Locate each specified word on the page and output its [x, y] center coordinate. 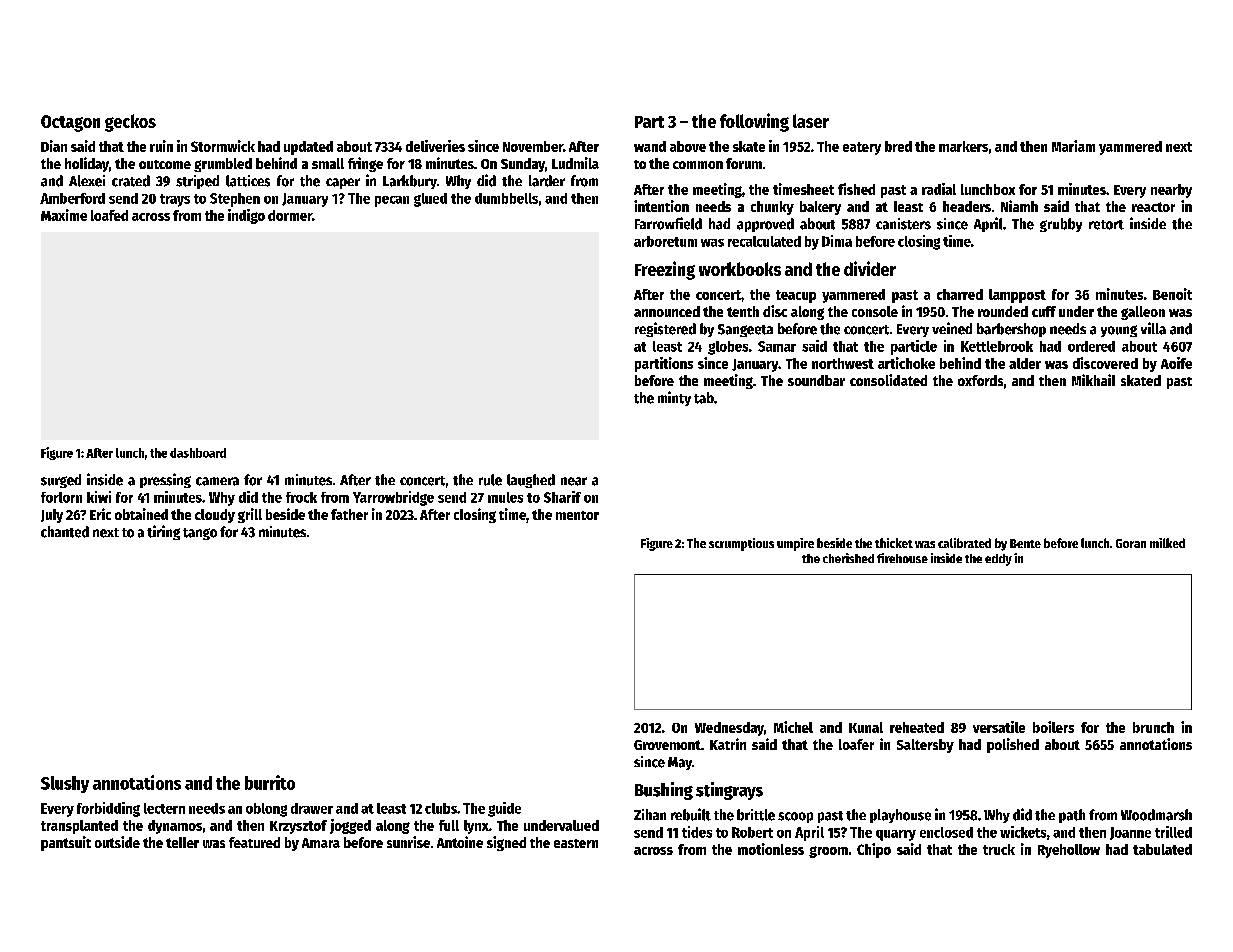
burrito [270, 782]
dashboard [198, 453]
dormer [290, 215]
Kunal [866, 727]
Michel [793, 727]
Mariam [1073, 146]
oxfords [980, 380]
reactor [1153, 207]
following [754, 122]
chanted [65, 532]
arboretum [665, 241]
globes [728, 348]
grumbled [223, 165]
